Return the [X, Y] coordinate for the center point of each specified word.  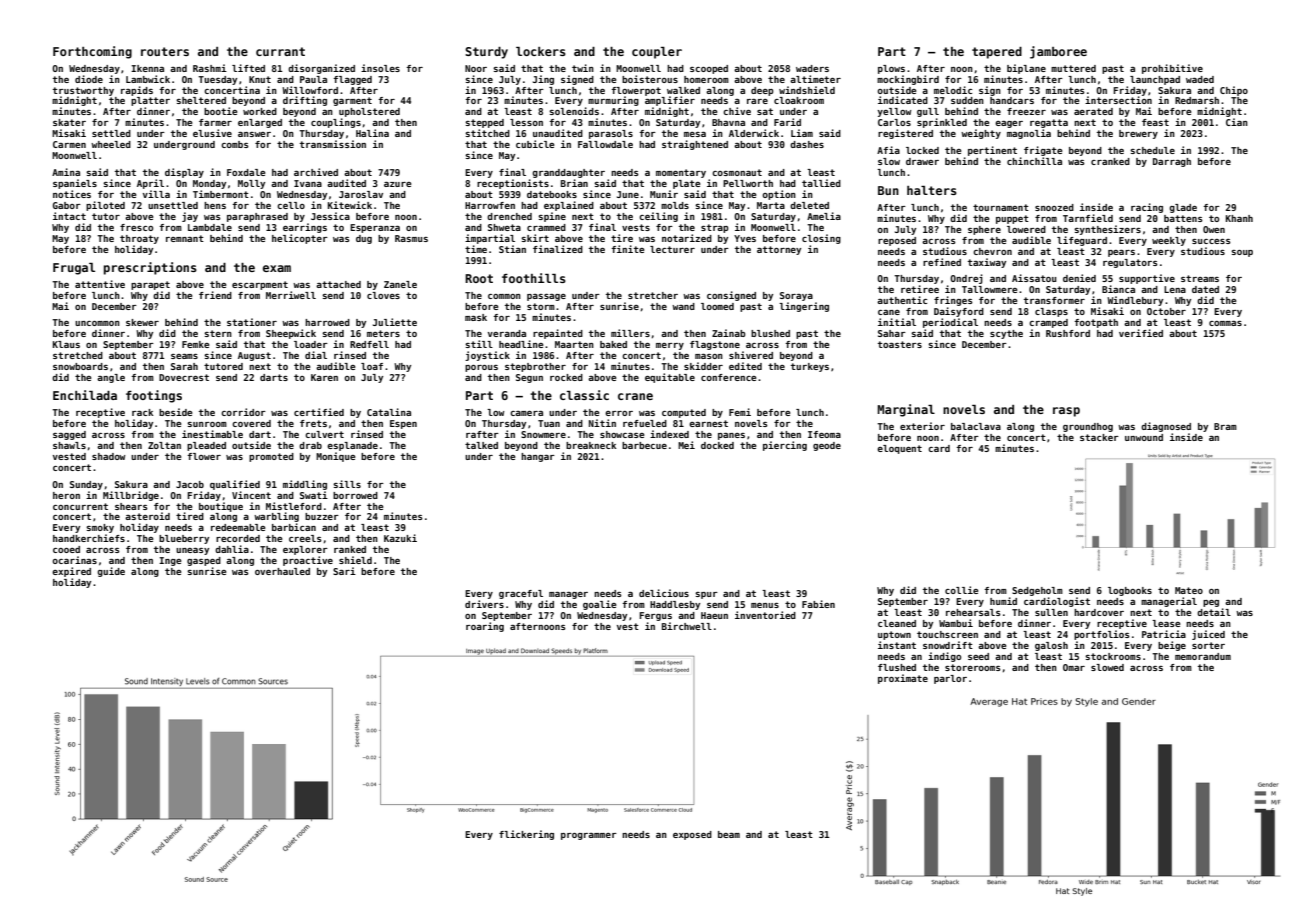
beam [729, 834]
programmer [589, 836]
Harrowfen [490, 205]
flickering [526, 835]
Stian [512, 249]
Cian [1237, 122]
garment [352, 101]
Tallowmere [989, 289]
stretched [78, 355]
